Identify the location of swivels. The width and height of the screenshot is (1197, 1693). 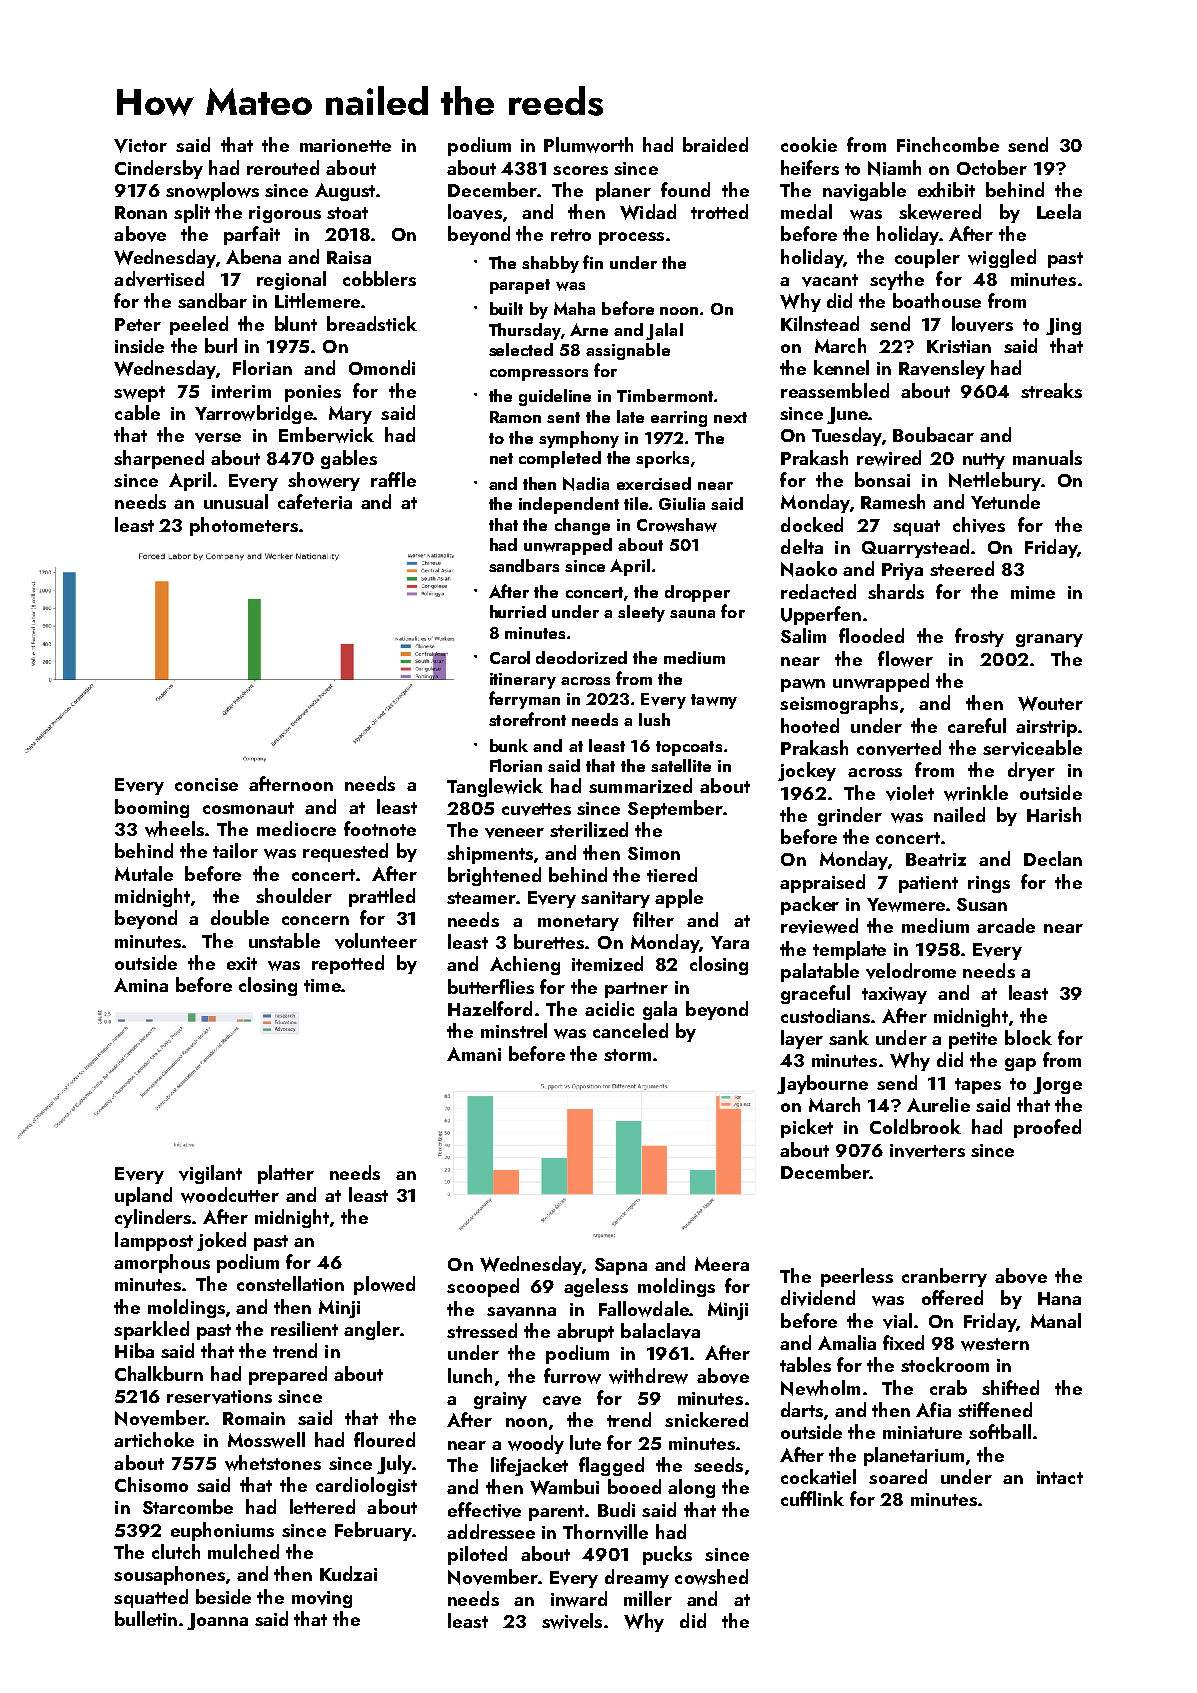
(572, 1621).
